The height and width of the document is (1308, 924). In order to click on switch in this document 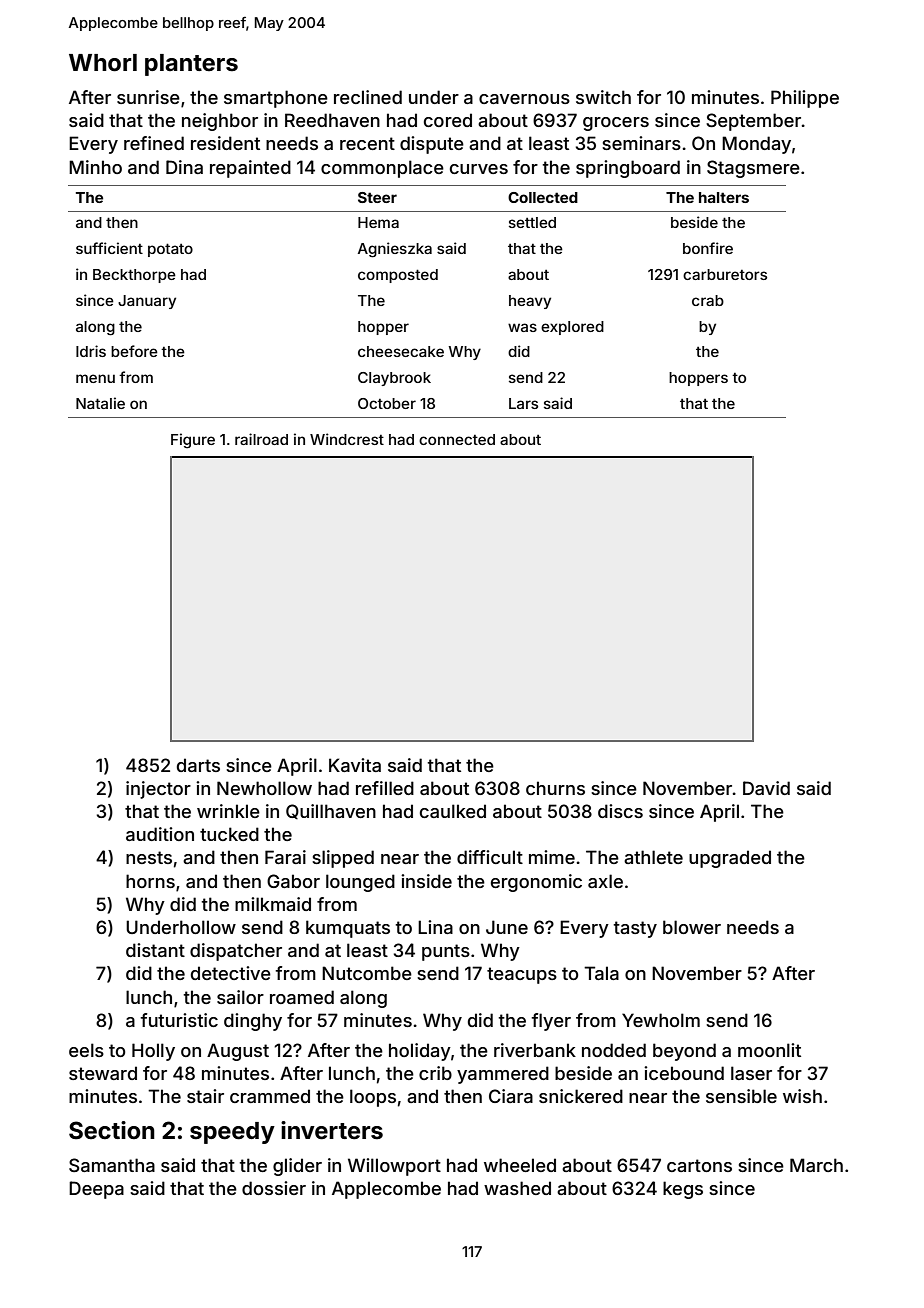, I will do `click(603, 97)`.
